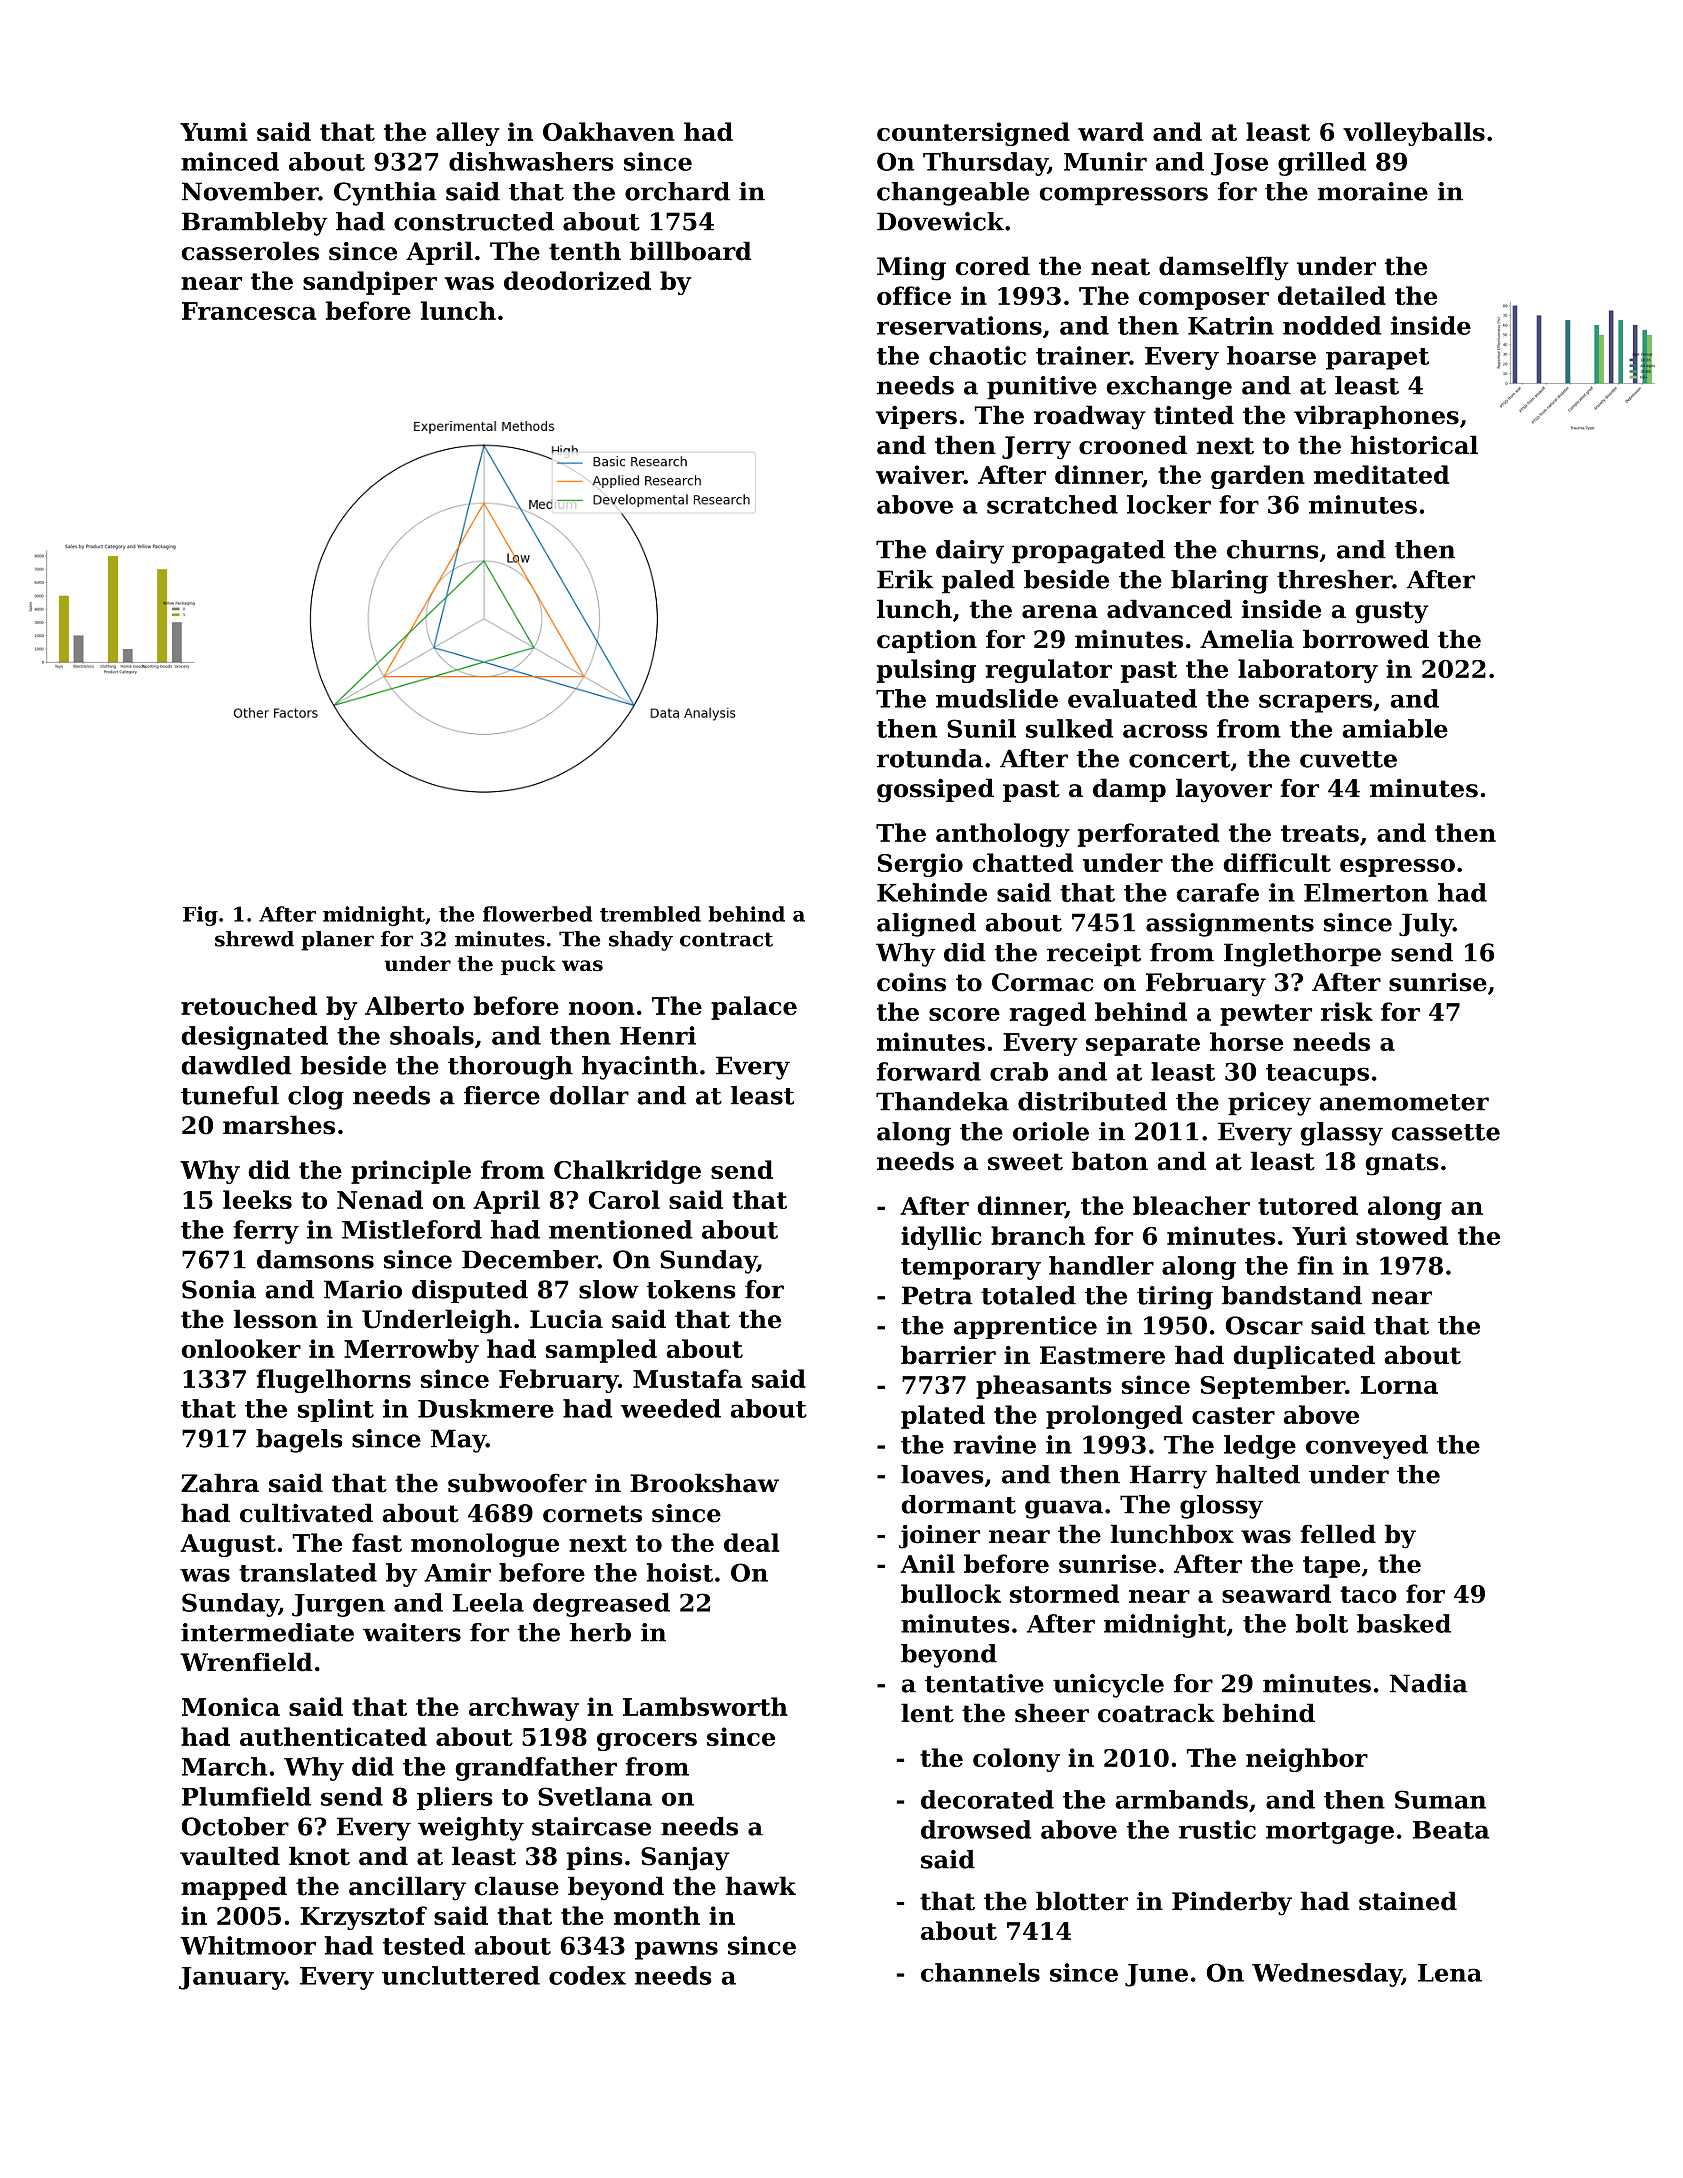  I want to click on planer, so click(337, 941).
